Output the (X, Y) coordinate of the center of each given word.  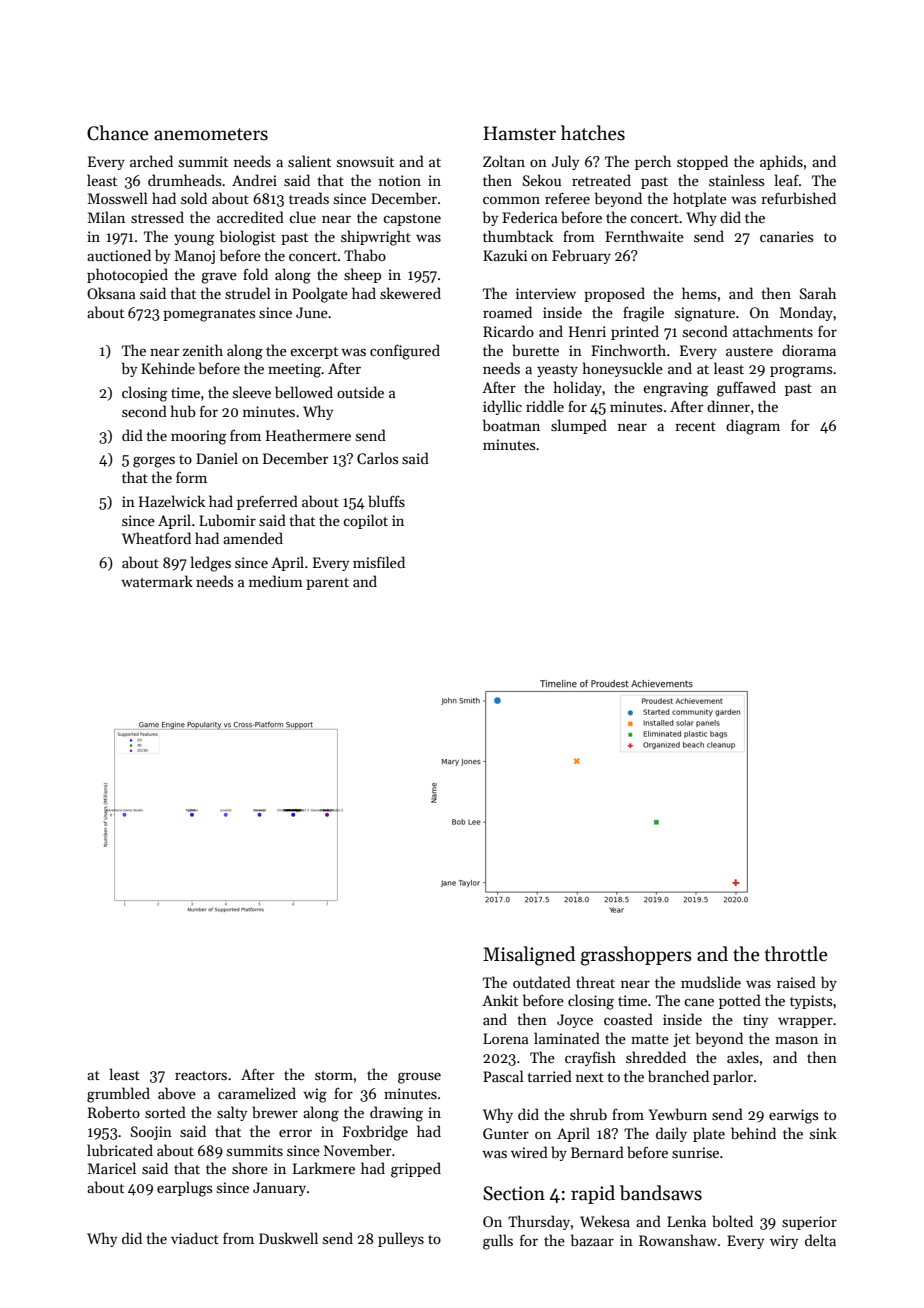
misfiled (379, 562)
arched (151, 161)
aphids (781, 162)
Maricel (112, 1168)
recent (695, 426)
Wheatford (156, 538)
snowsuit (365, 161)
